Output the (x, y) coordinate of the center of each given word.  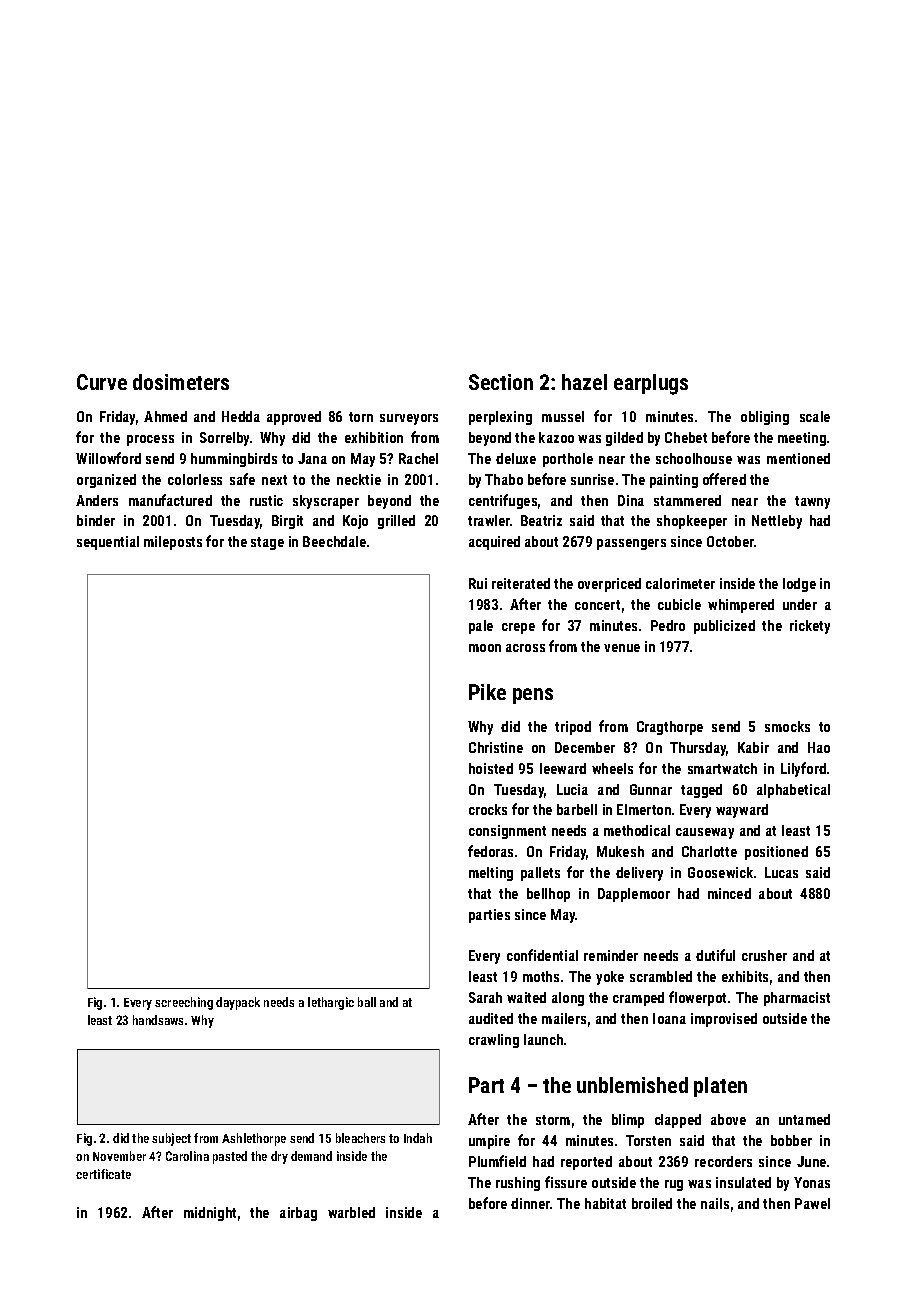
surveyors (409, 419)
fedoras (490, 851)
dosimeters (181, 382)
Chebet (686, 437)
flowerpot (697, 998)
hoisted (491, 768)
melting (491, 874)
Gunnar (651, 789)
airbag (298, 1214)
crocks (488, 809)
